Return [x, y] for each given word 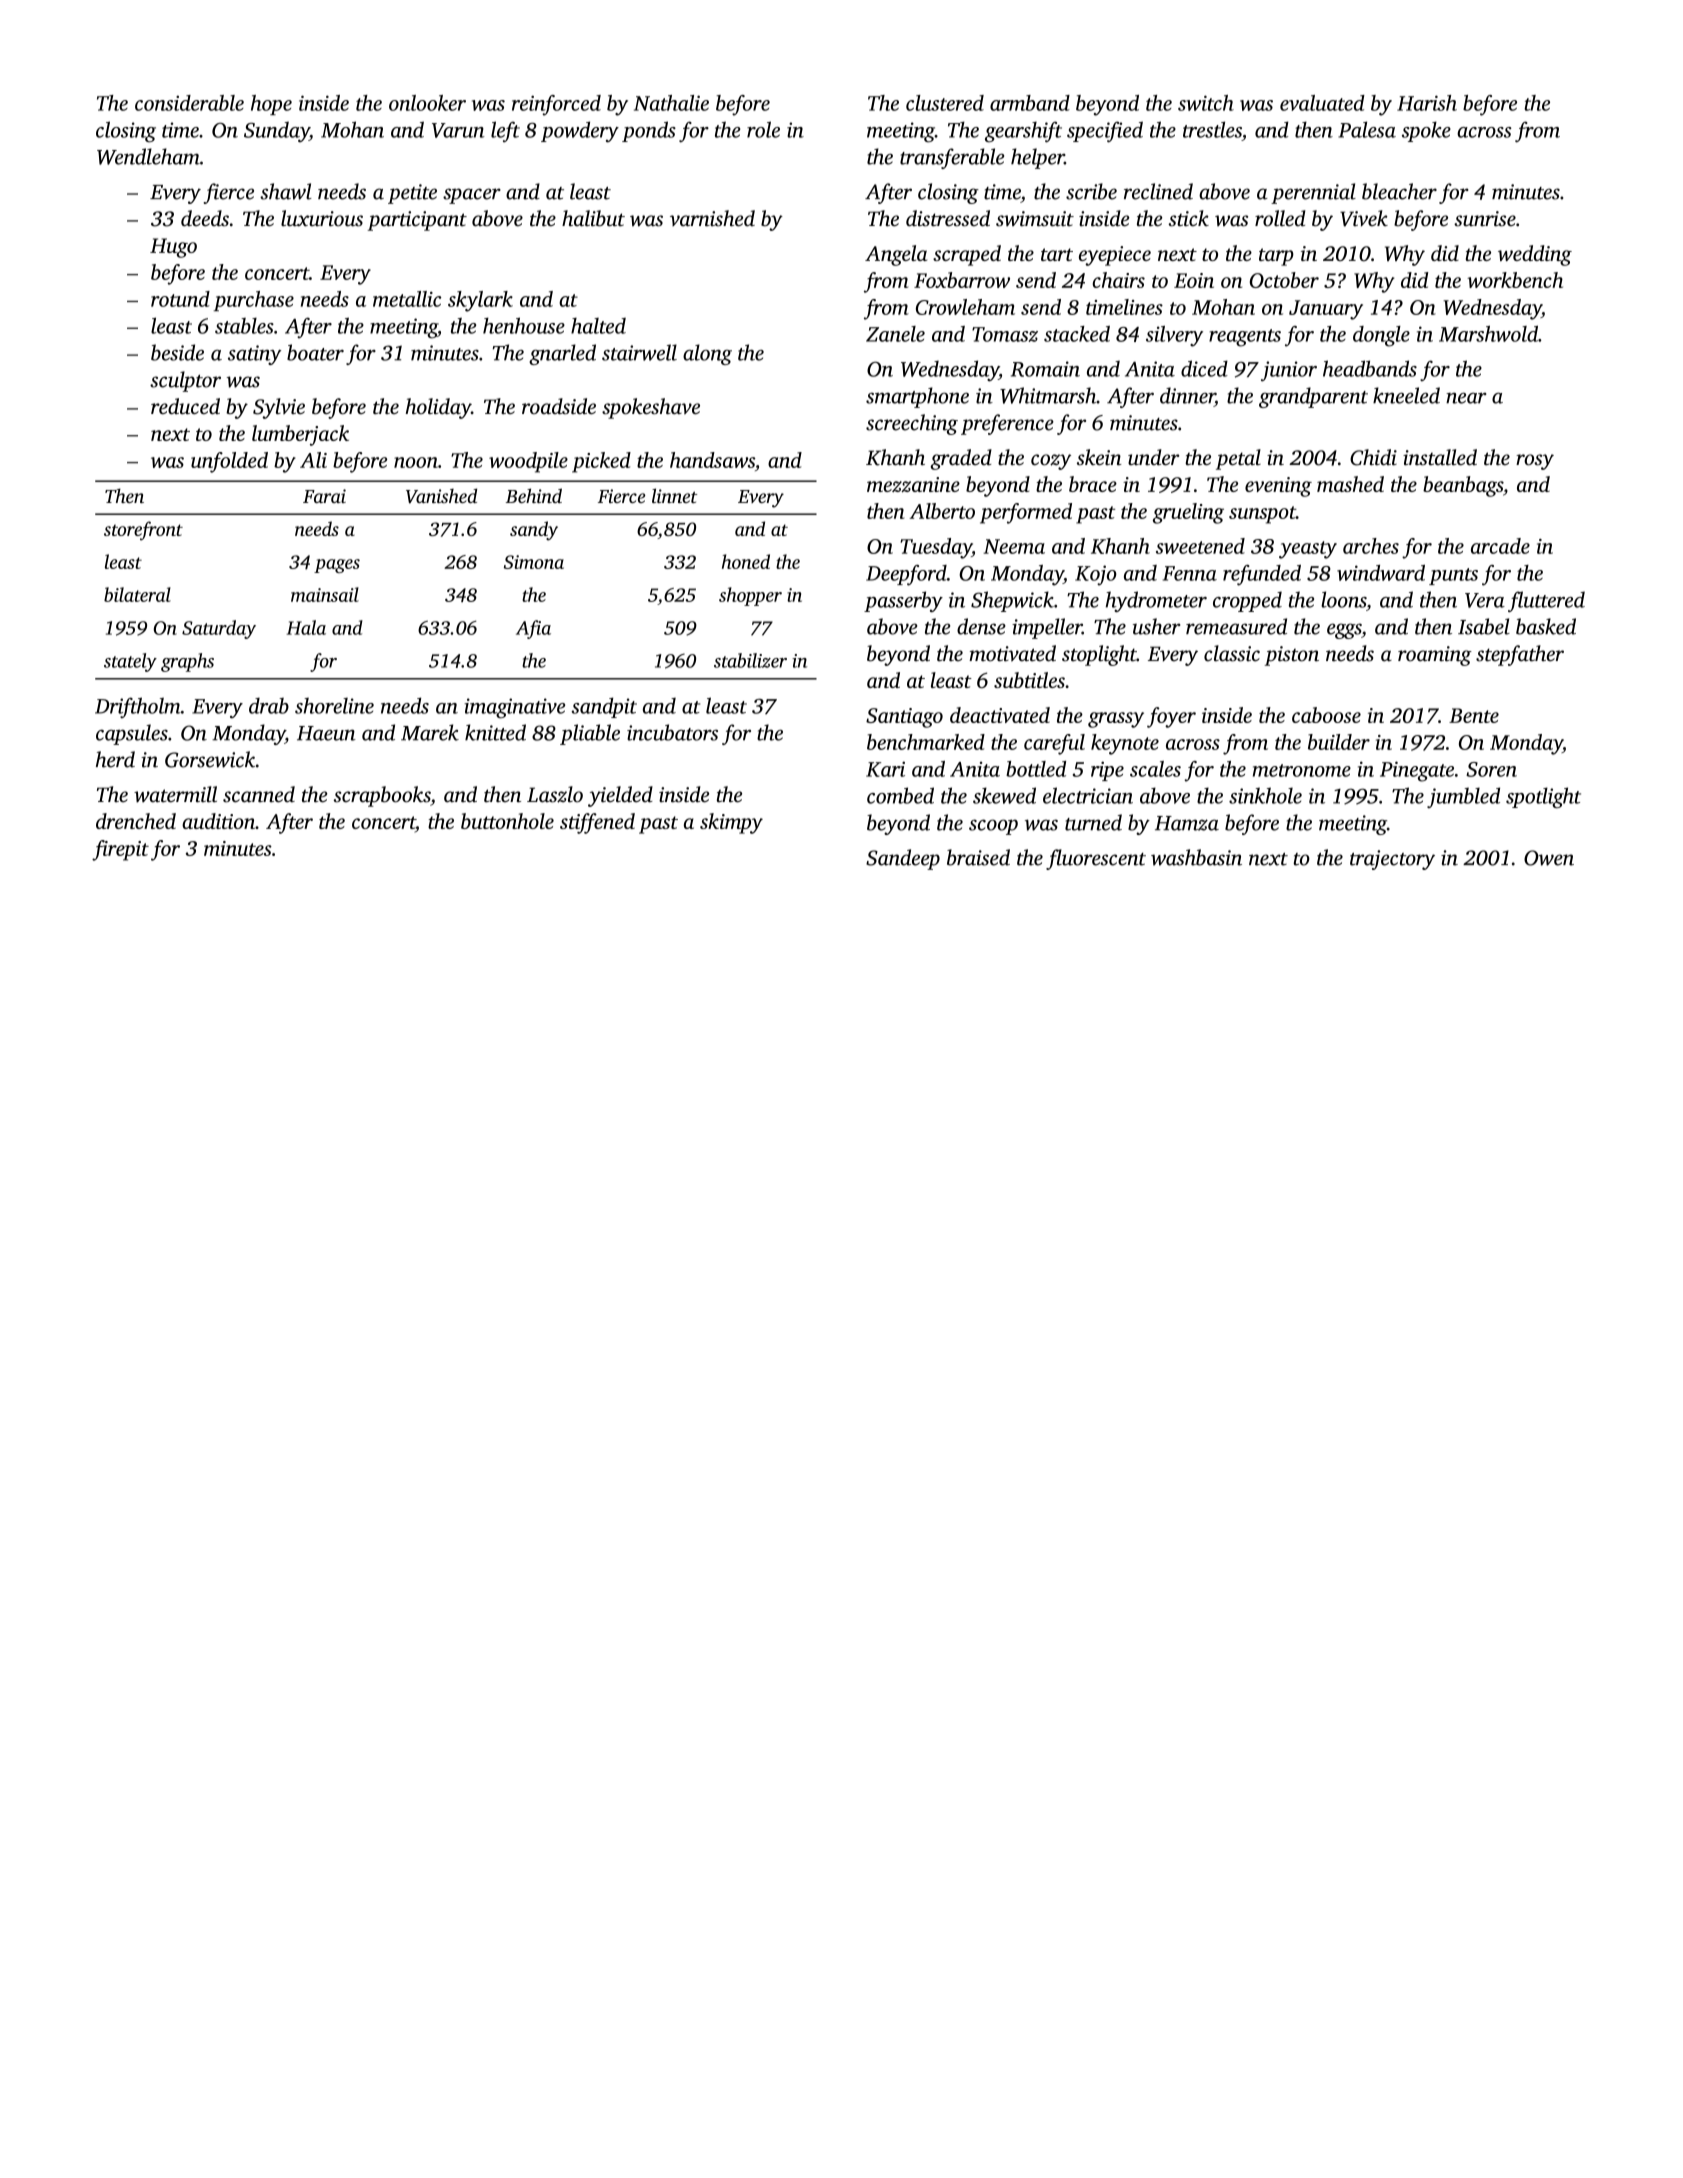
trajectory [1392, 860]
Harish [1427, 103]
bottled [1036, 769]
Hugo [173, 248]
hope [271, 105]
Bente [1474, 715]
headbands [1370, 368]
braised [978, 857]
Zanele [895, 334]
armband [1030, 103]
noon [416, 462]
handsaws [712, 460]
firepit [120, 850]
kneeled [1406, 395]
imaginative [514, 708]
